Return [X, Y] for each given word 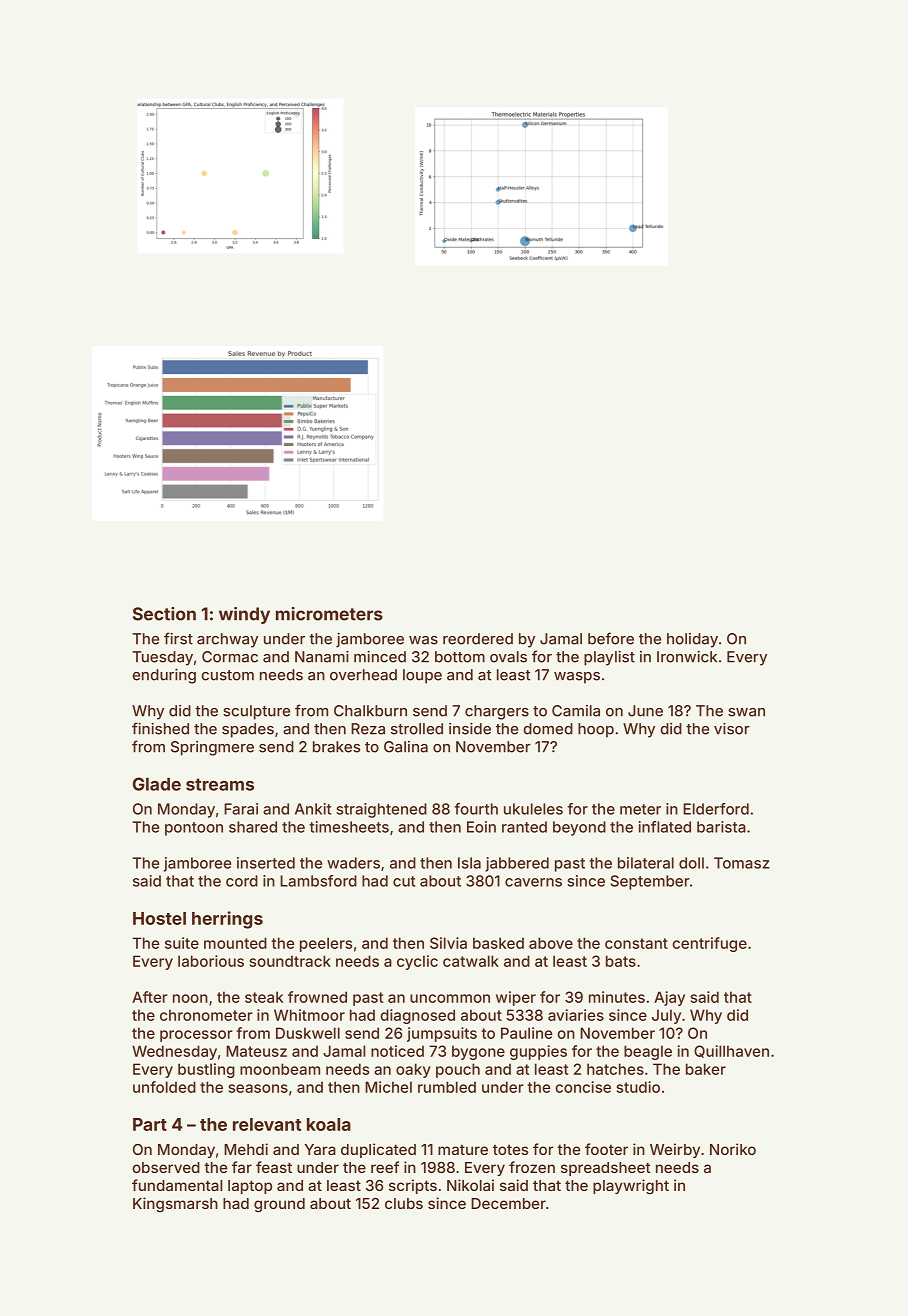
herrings [227, 920]
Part [150, 1124]
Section [164, 614]
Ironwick [687, 657]
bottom [460, 657]
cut [404, 881]
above [551, 943]
